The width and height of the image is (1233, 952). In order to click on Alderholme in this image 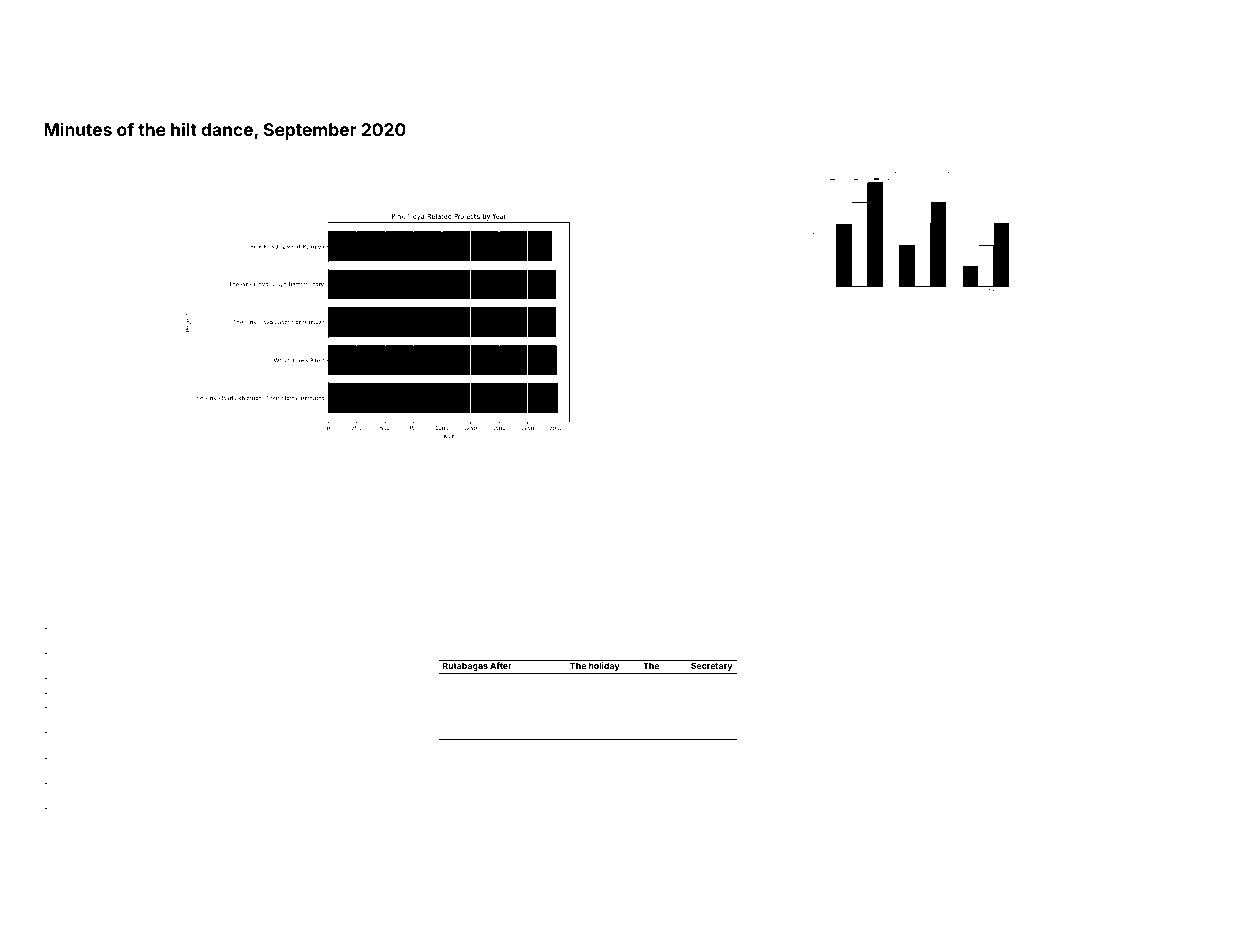, I will do `click(1056, 605)`.
